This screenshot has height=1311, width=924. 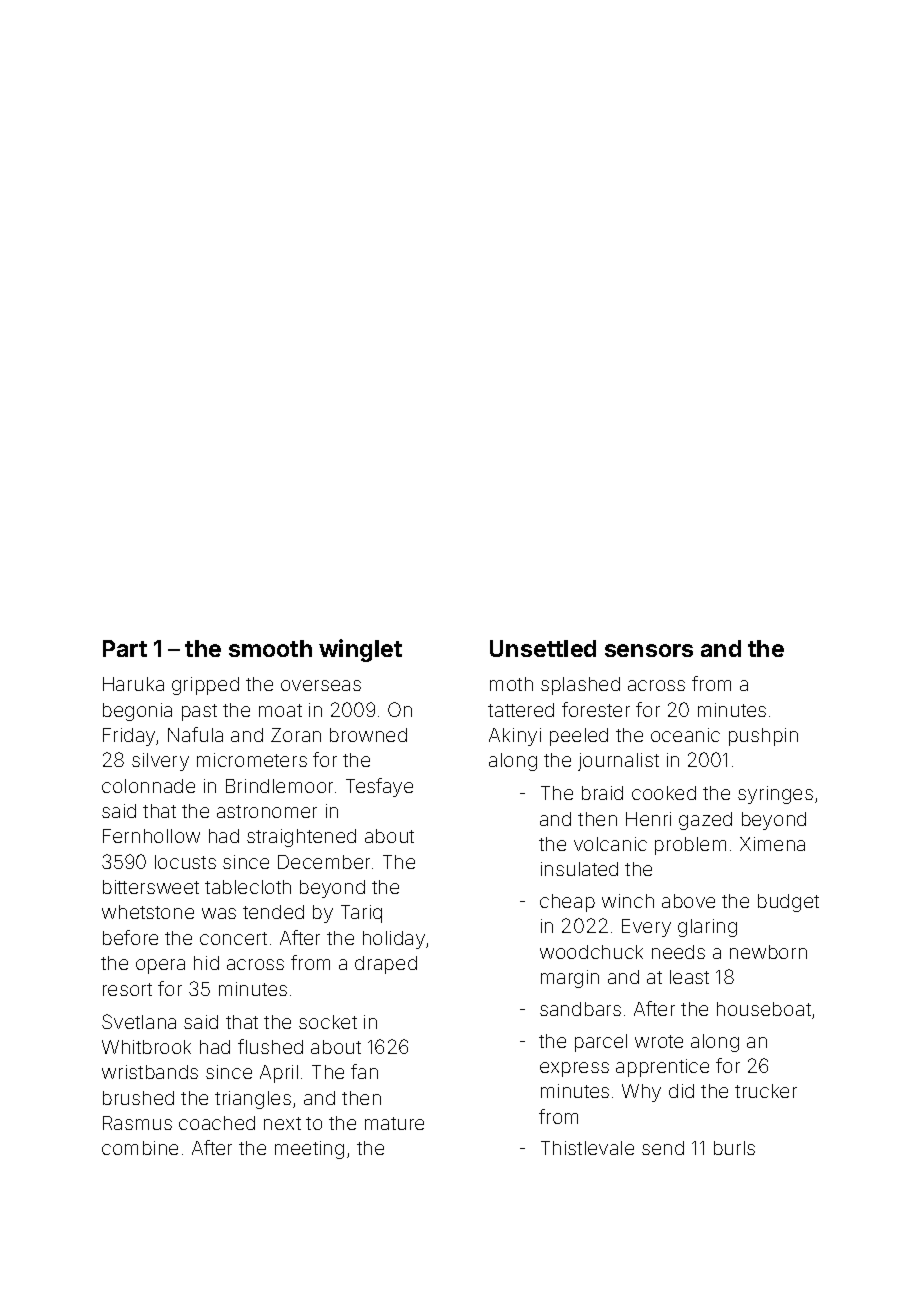 I want to click on sensors, so click(x=649, y=650).
